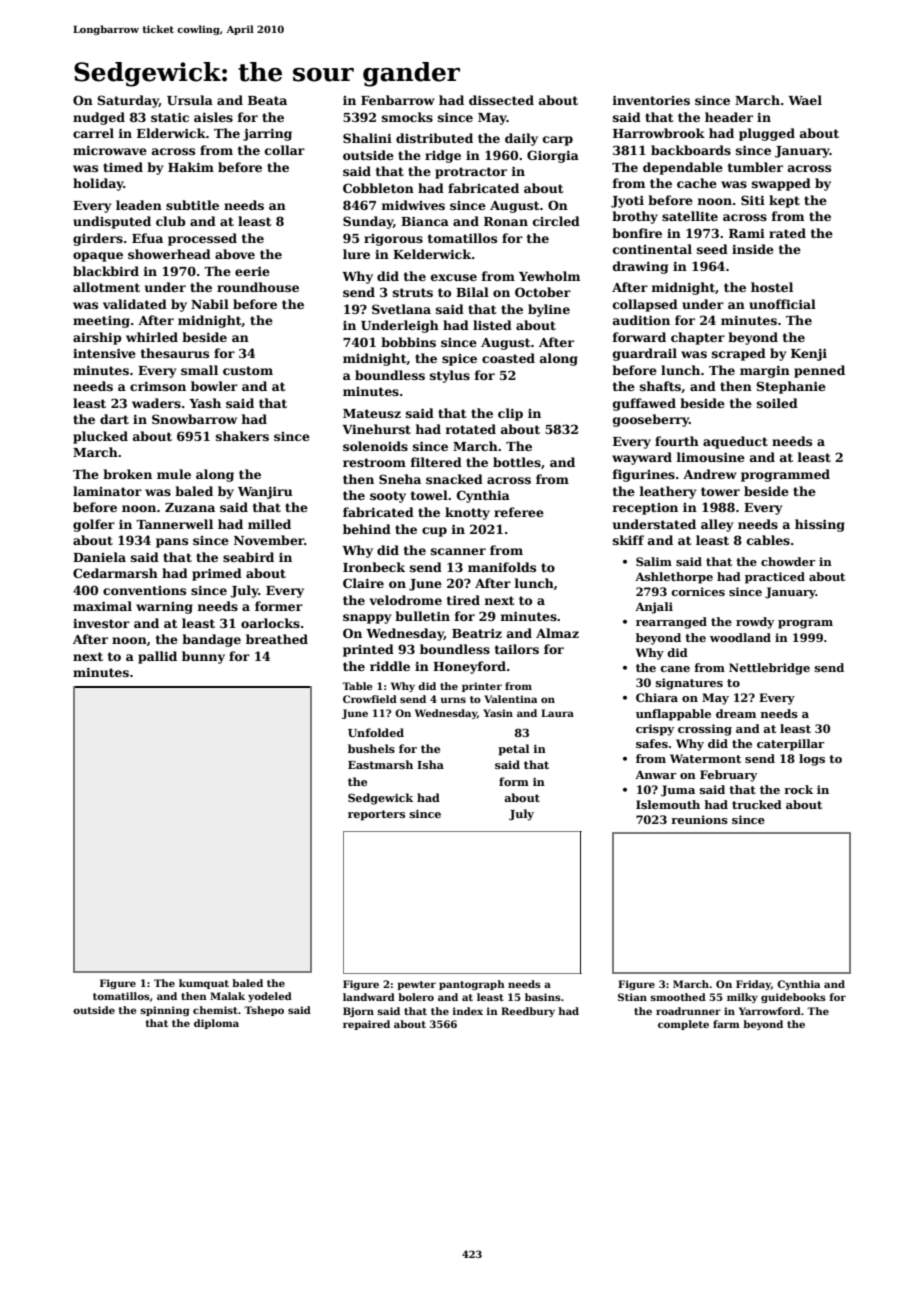 The image size is (924, 1308). Describe the element at coordinates (425, 221) in the image. I see `Bianca` at that location.
